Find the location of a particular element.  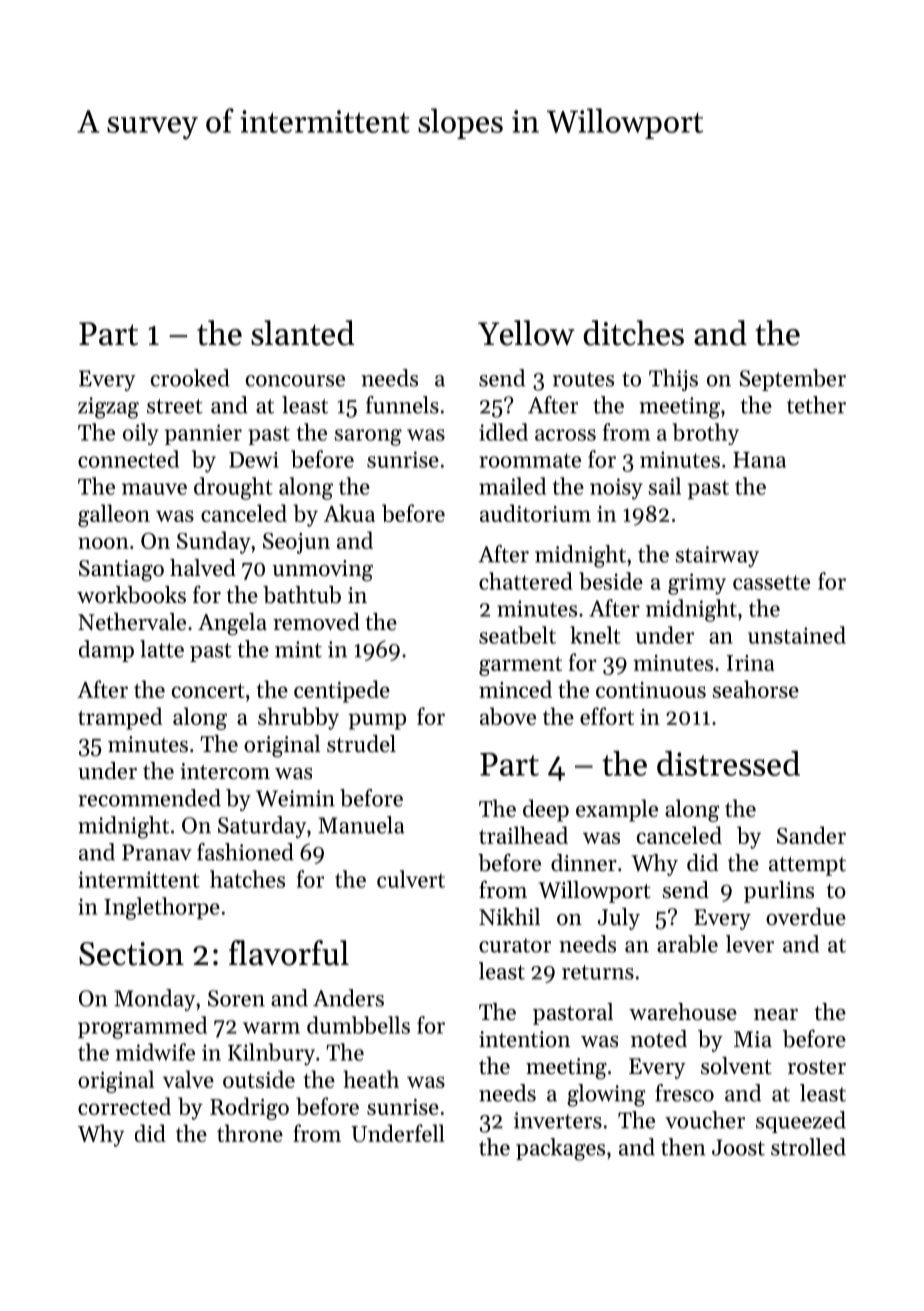

squeezed is located at coordinates (801, 1122).
